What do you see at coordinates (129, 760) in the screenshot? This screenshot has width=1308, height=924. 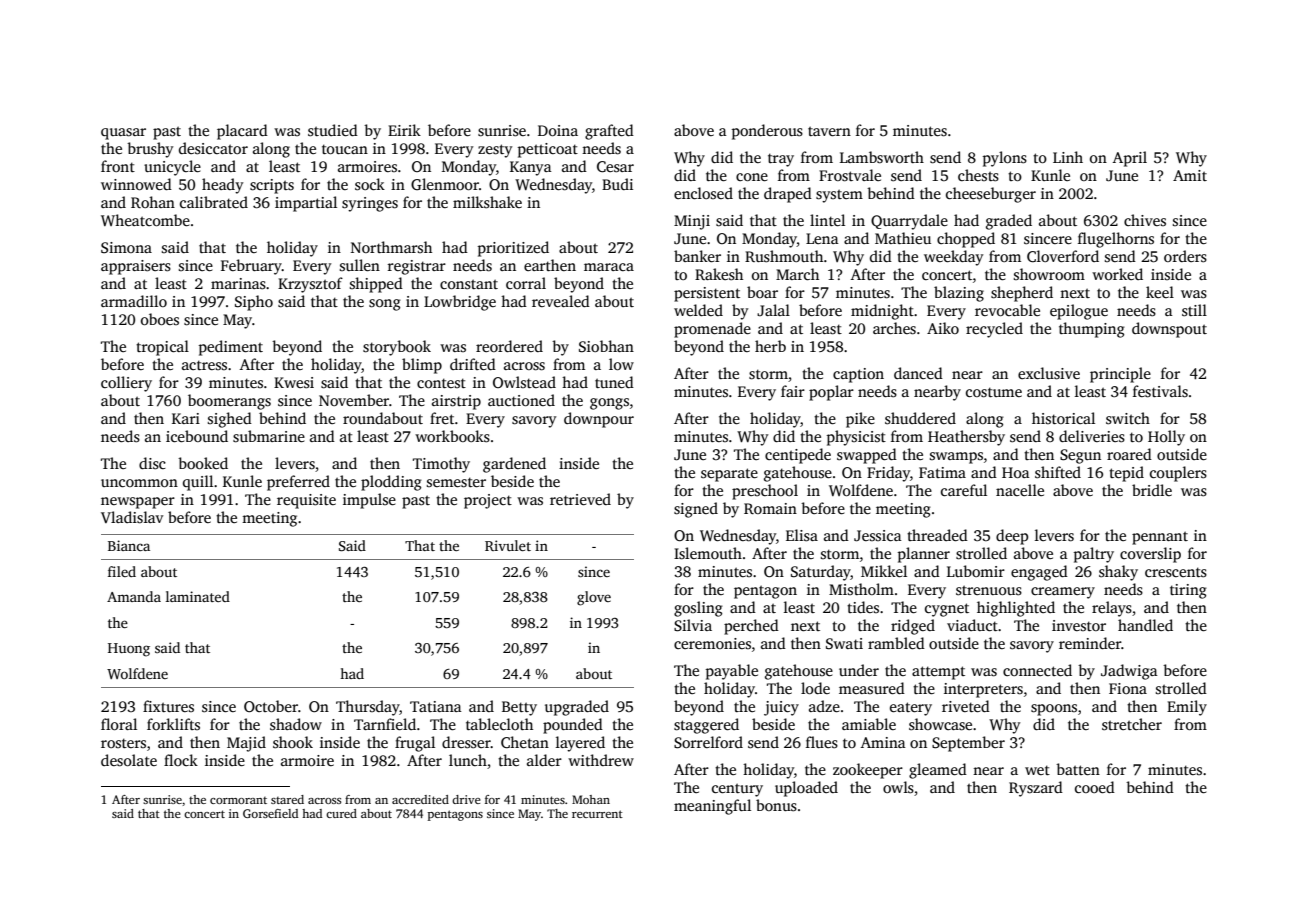 I see `desolate` at bounding box center [129, 760].
